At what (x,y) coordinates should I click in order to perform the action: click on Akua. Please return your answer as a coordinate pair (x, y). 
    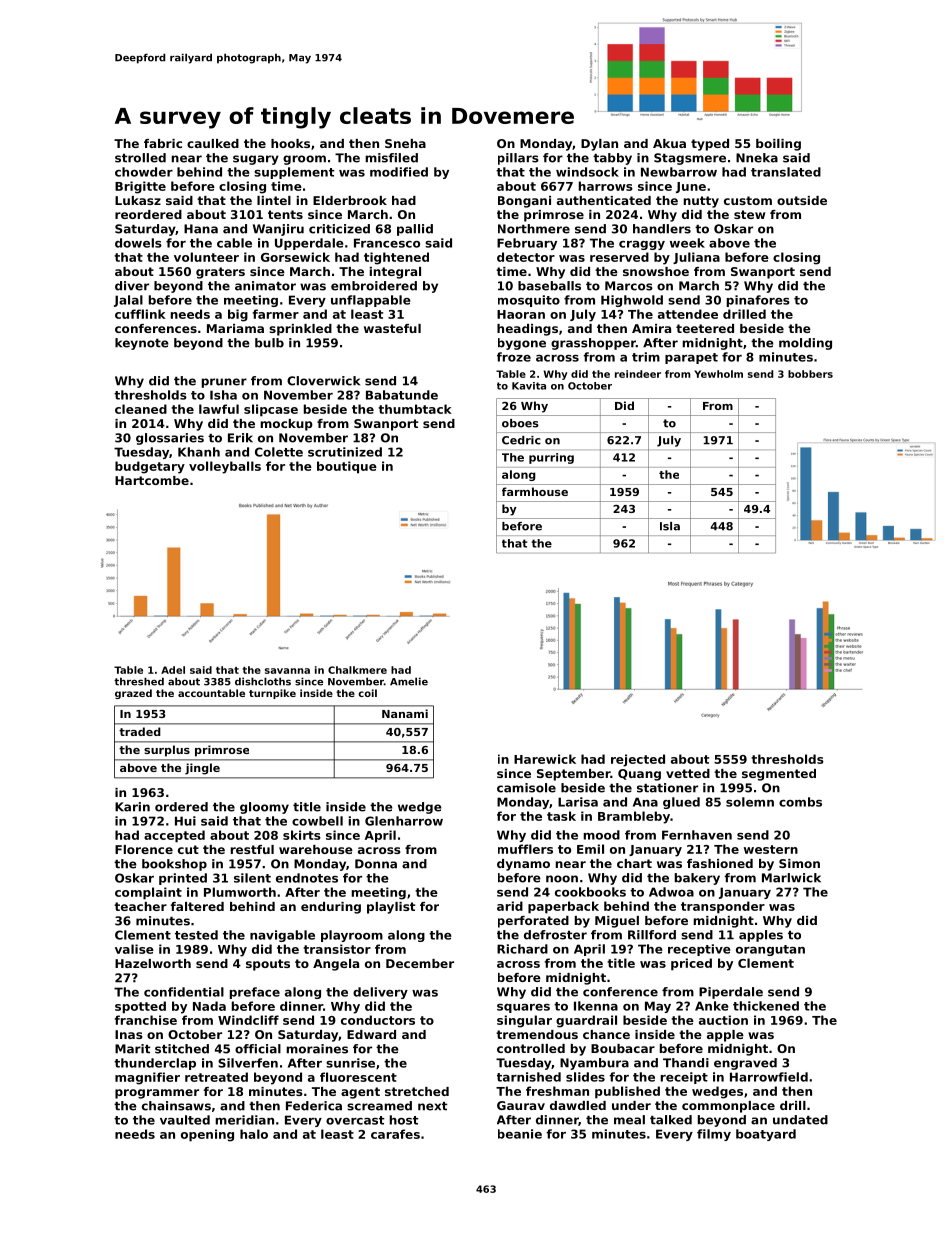
    Looking at the image, I should click on (669, 143).
